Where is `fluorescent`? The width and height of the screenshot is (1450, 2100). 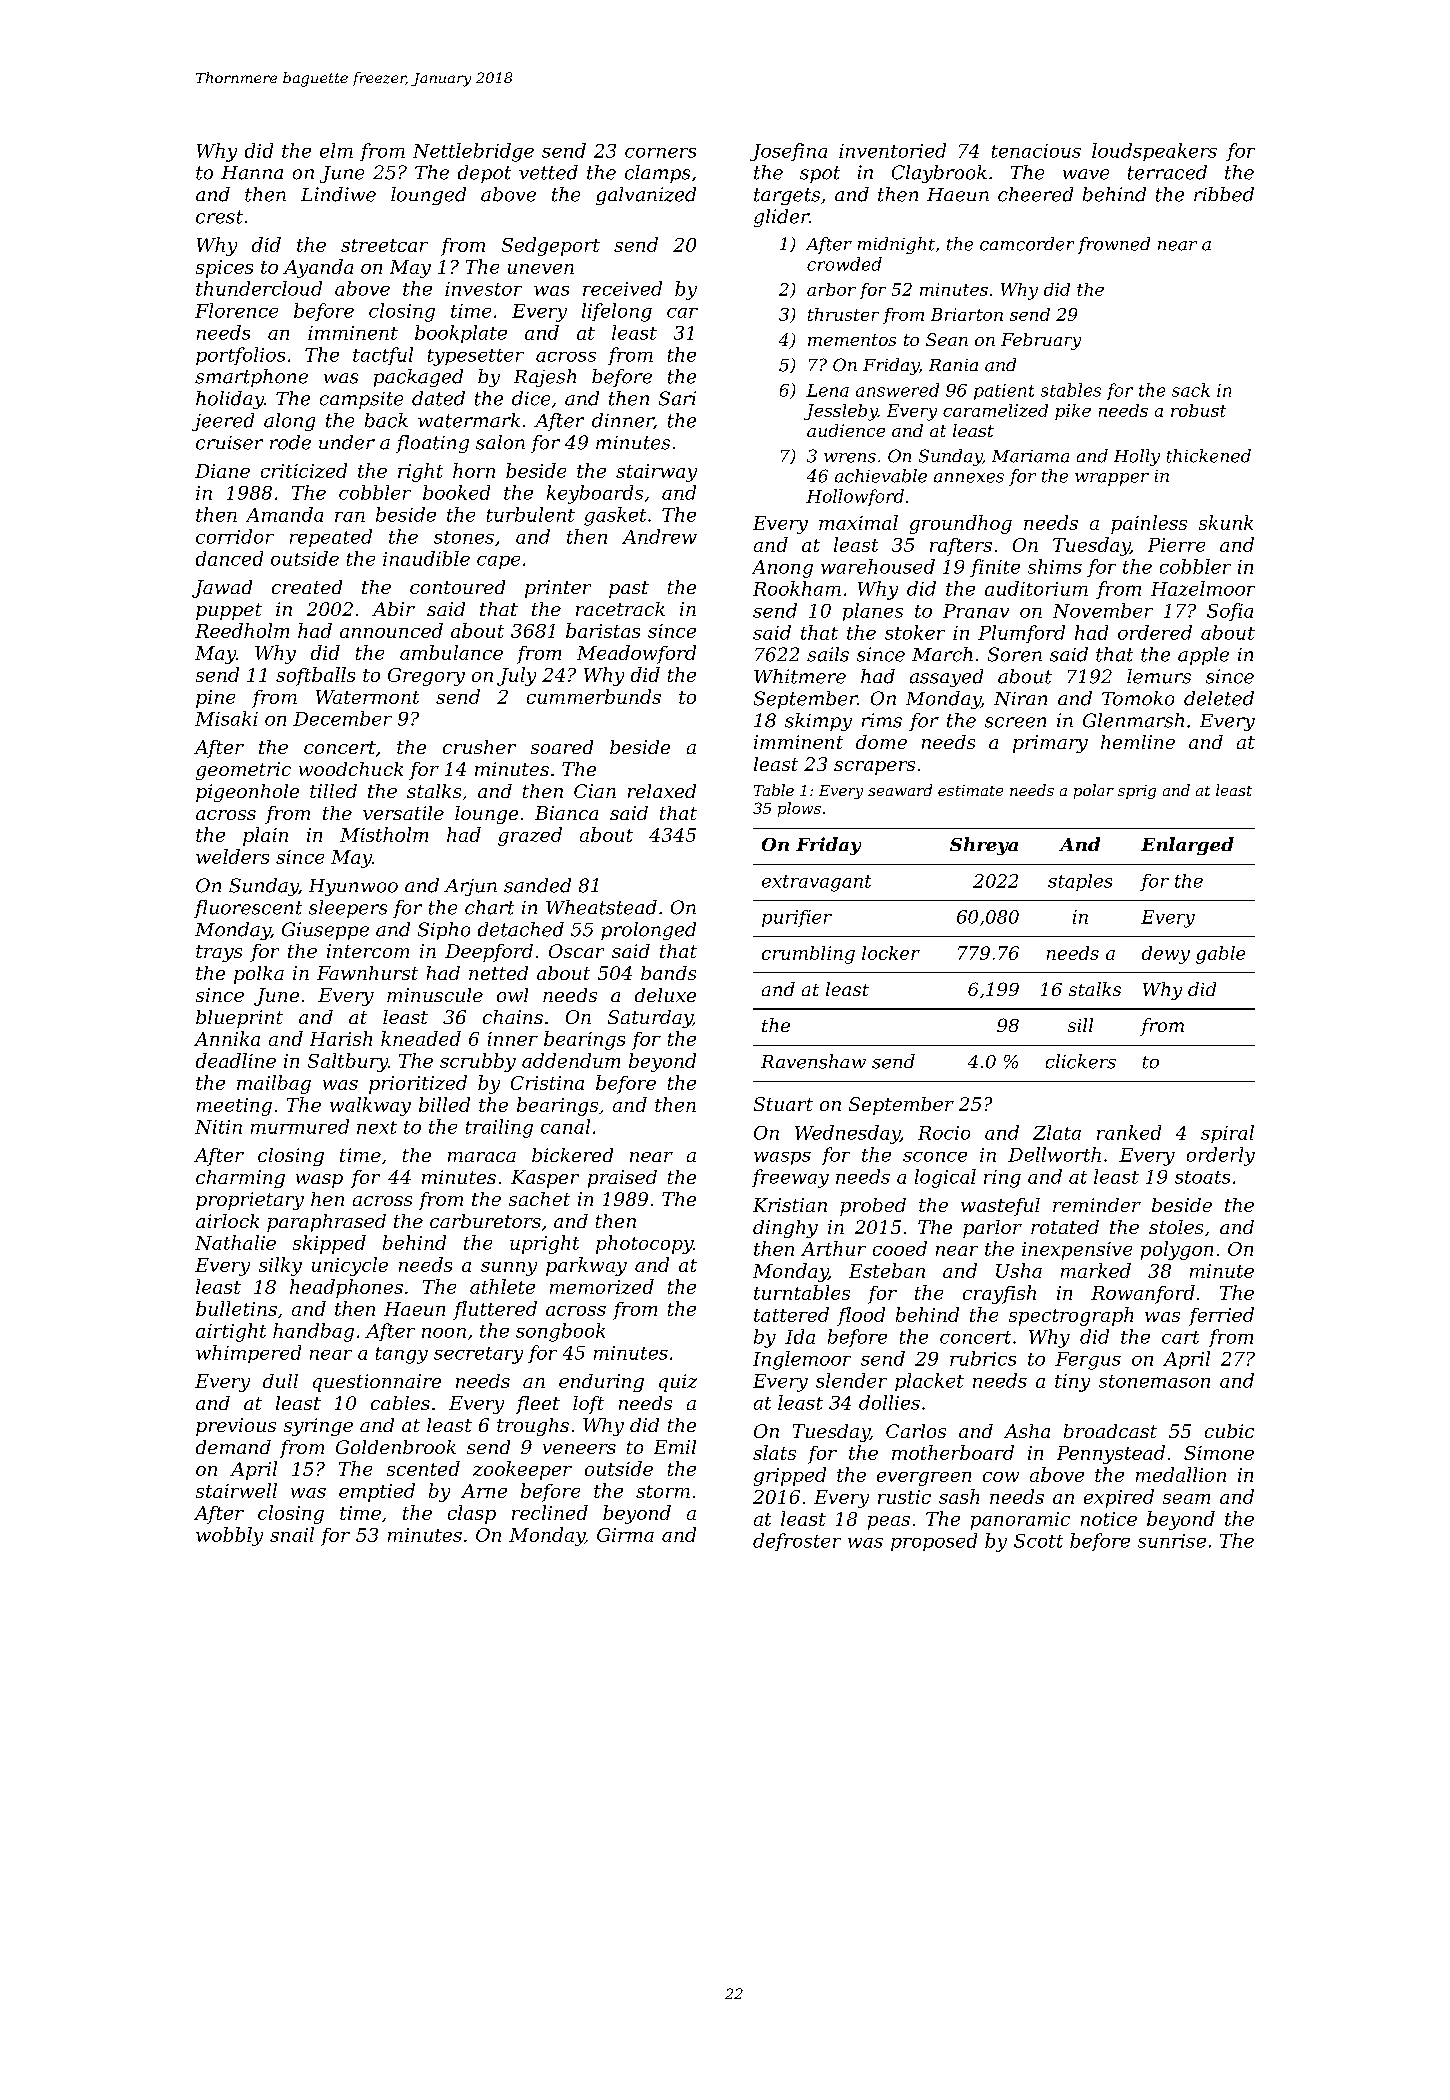 fluorescent is located at coordinates (248, 909).
